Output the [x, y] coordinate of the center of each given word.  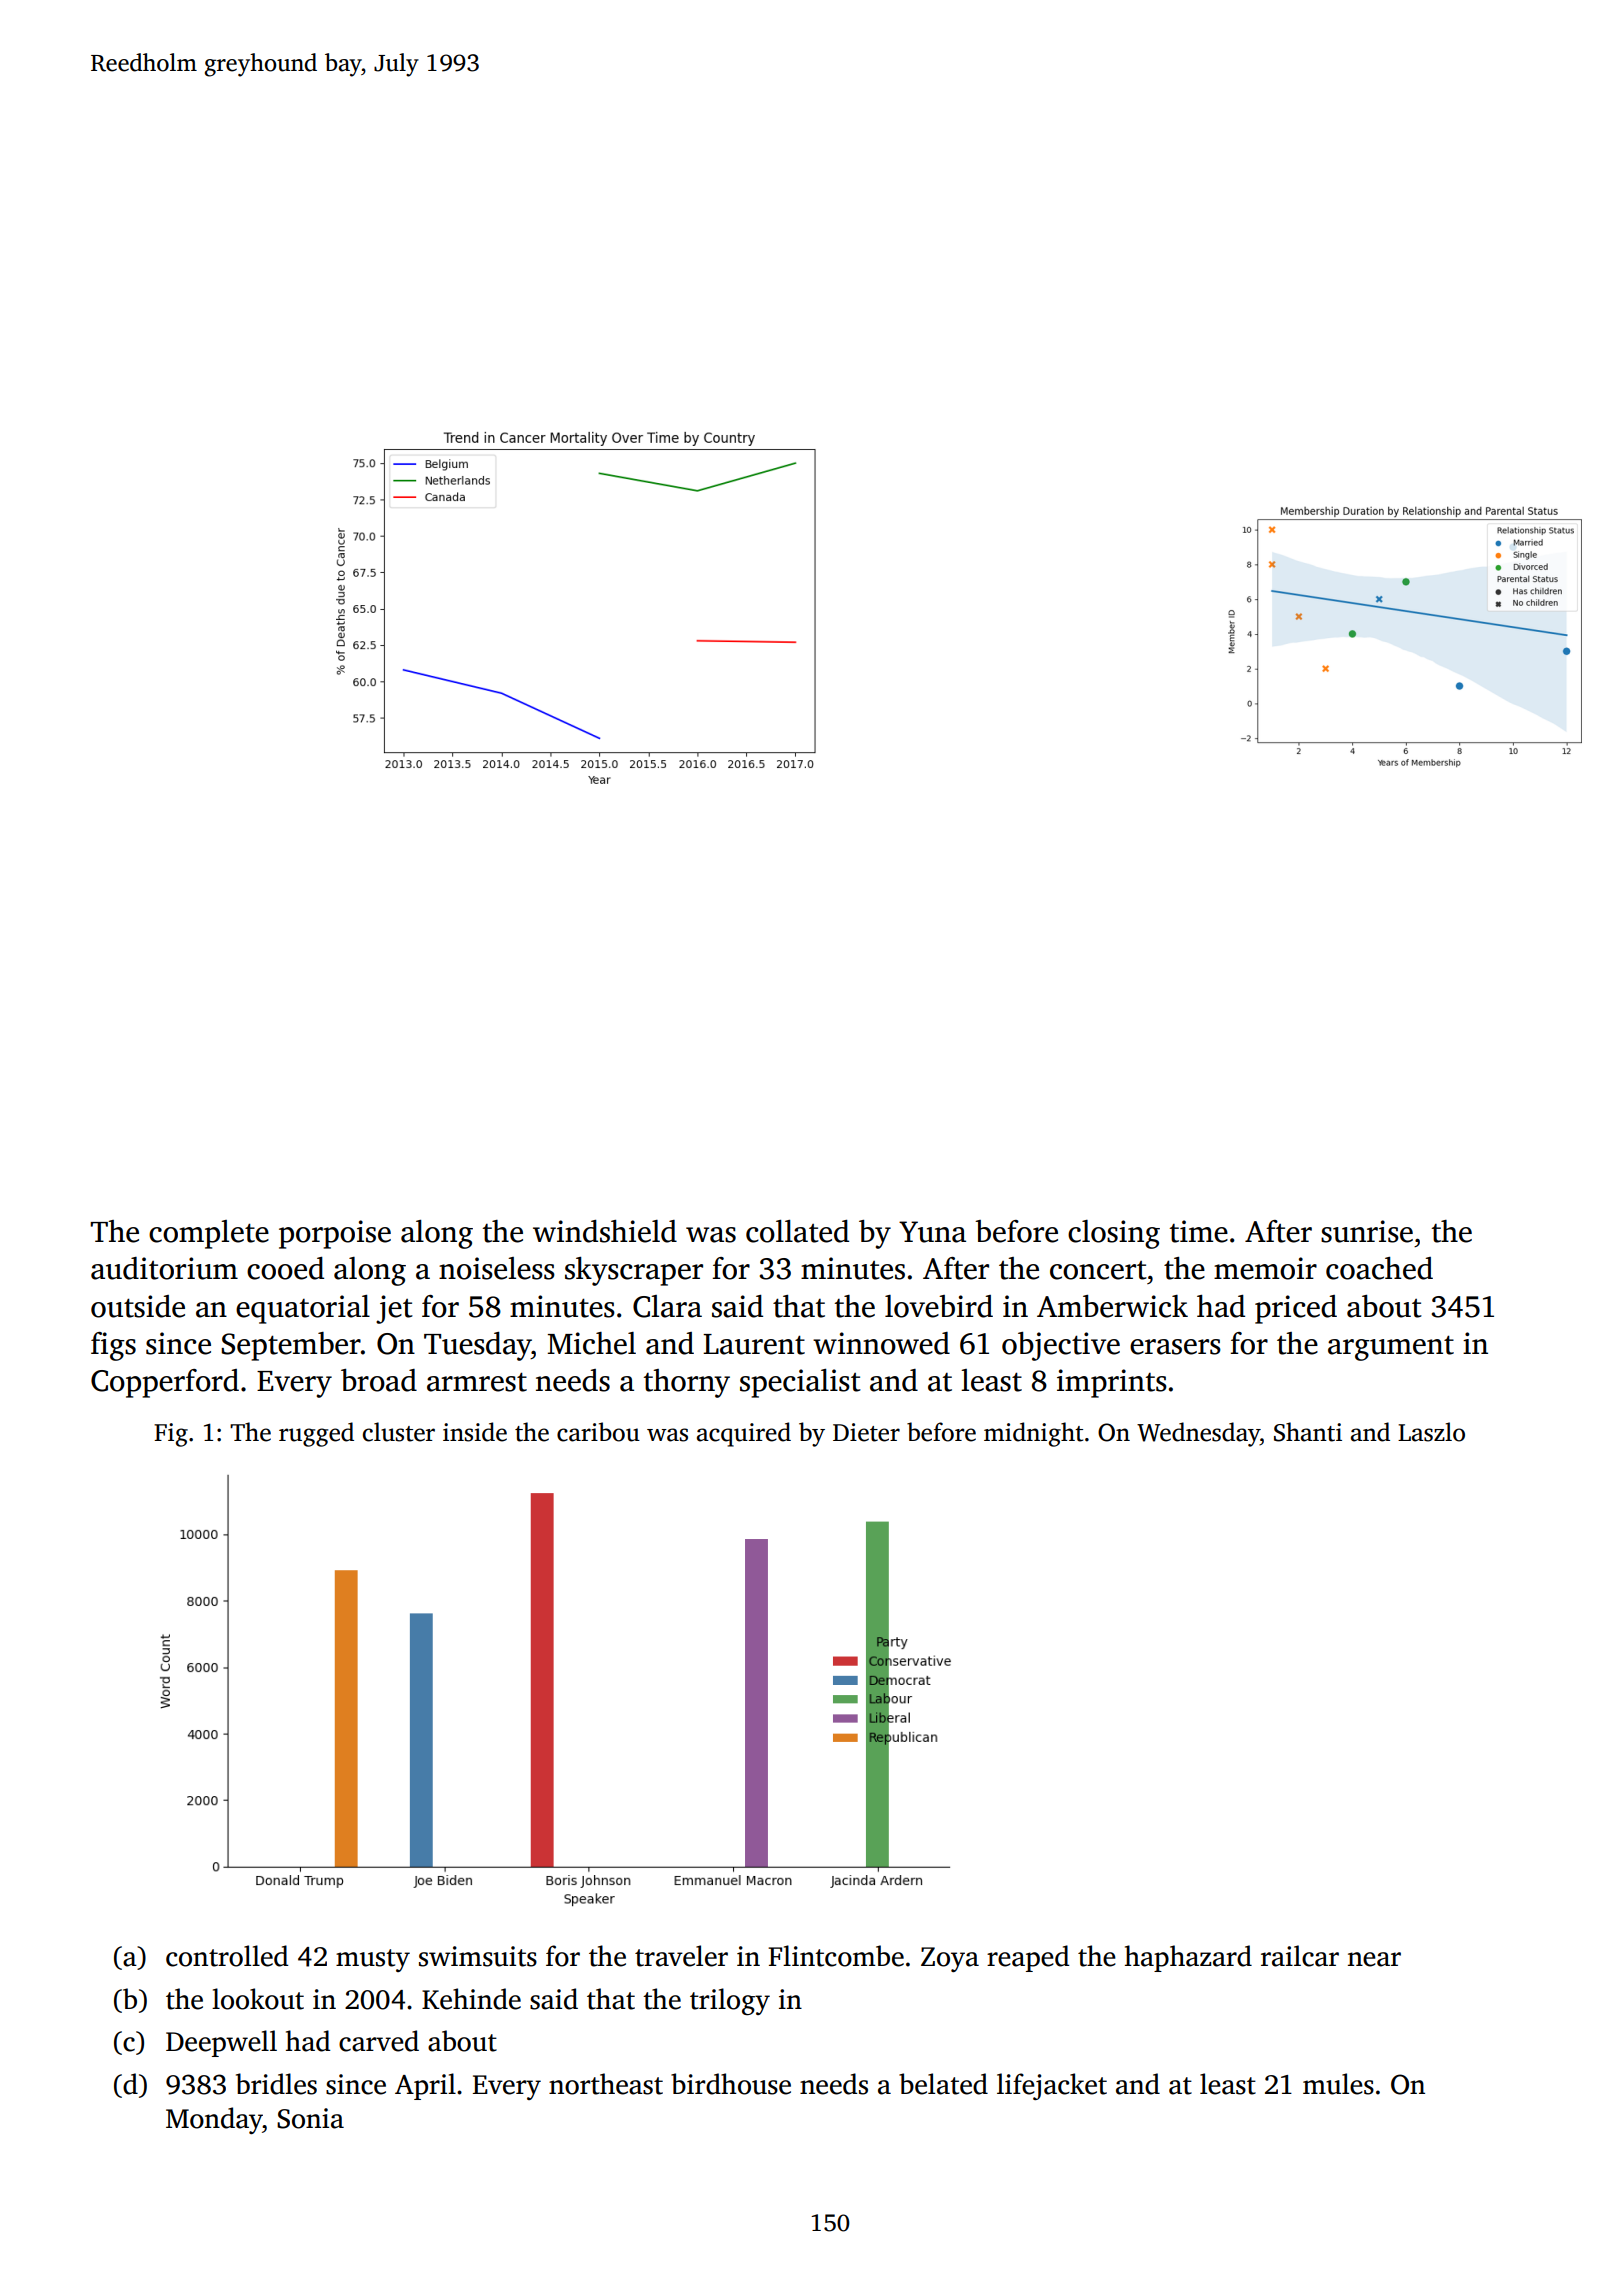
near [1374, 1959]
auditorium [164, 1268]
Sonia [310, 2118]
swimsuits [478, 1956]
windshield [605, 1231]
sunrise [1367, 1231]
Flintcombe [836, 1956]
